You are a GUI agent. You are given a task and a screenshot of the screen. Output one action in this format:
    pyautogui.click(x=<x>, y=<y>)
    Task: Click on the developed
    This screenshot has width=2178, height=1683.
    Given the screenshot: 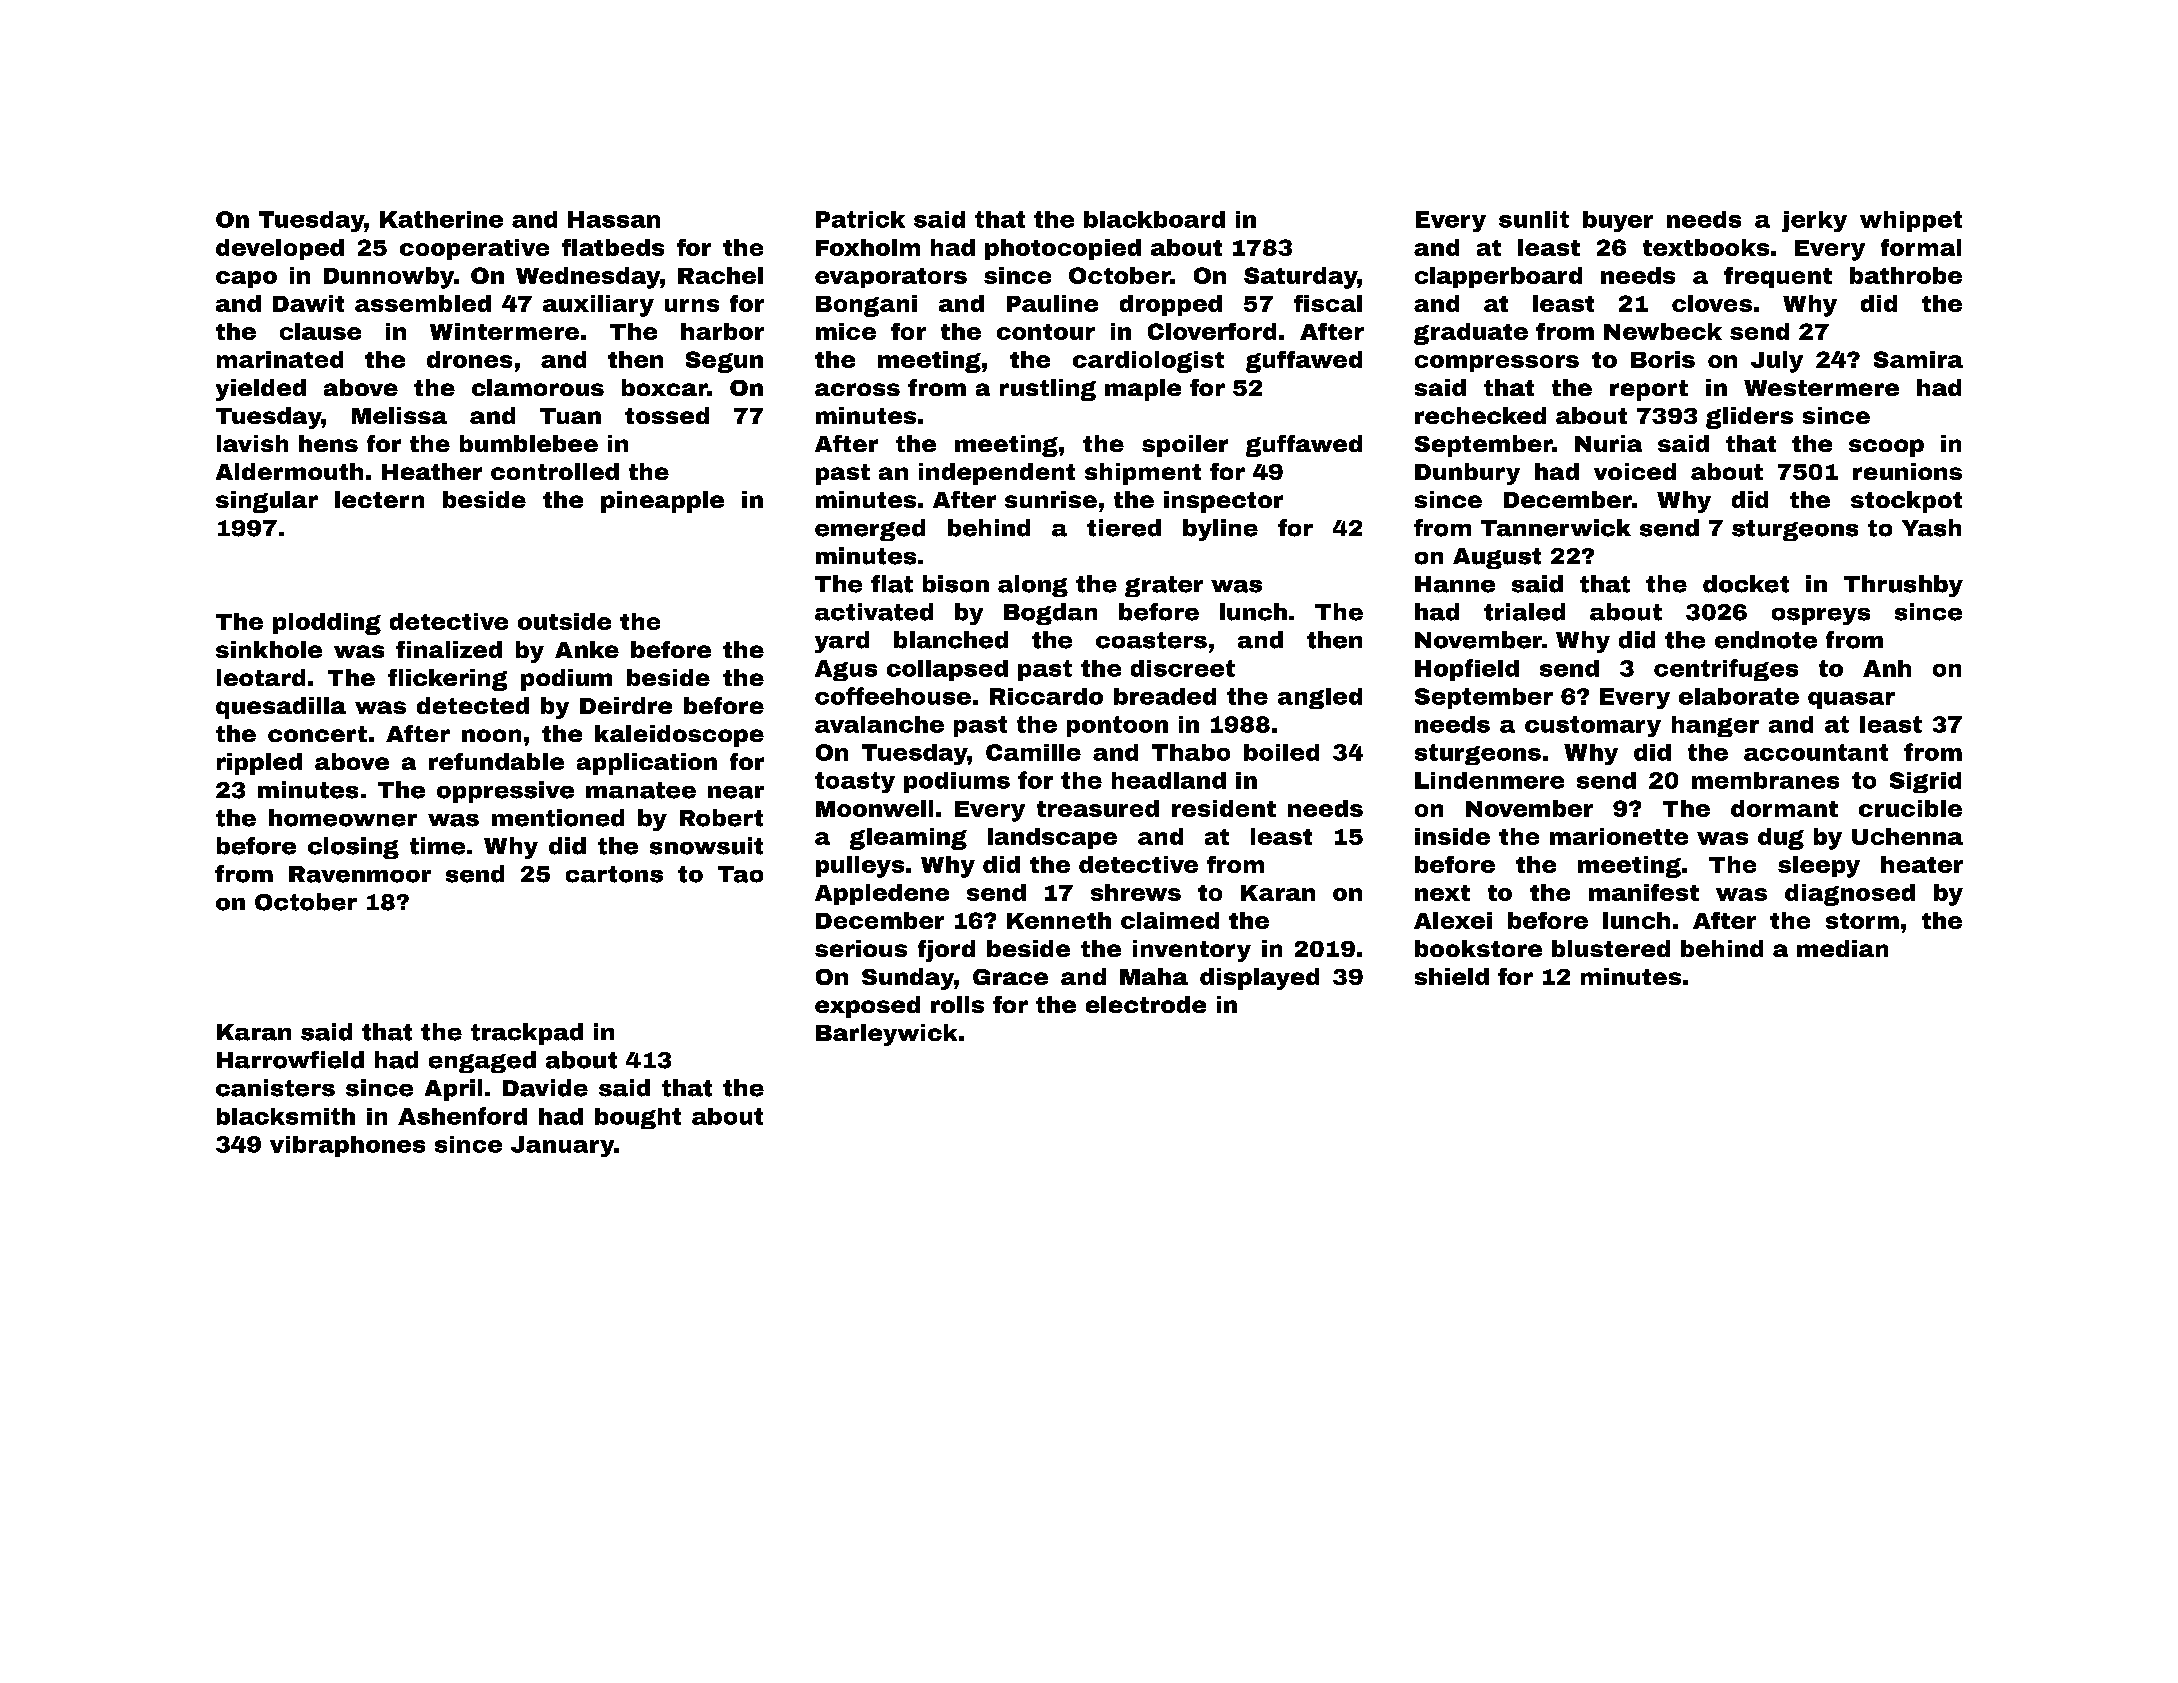 What is the action you would take?
    pyautogui.click(x=280, y=249)
